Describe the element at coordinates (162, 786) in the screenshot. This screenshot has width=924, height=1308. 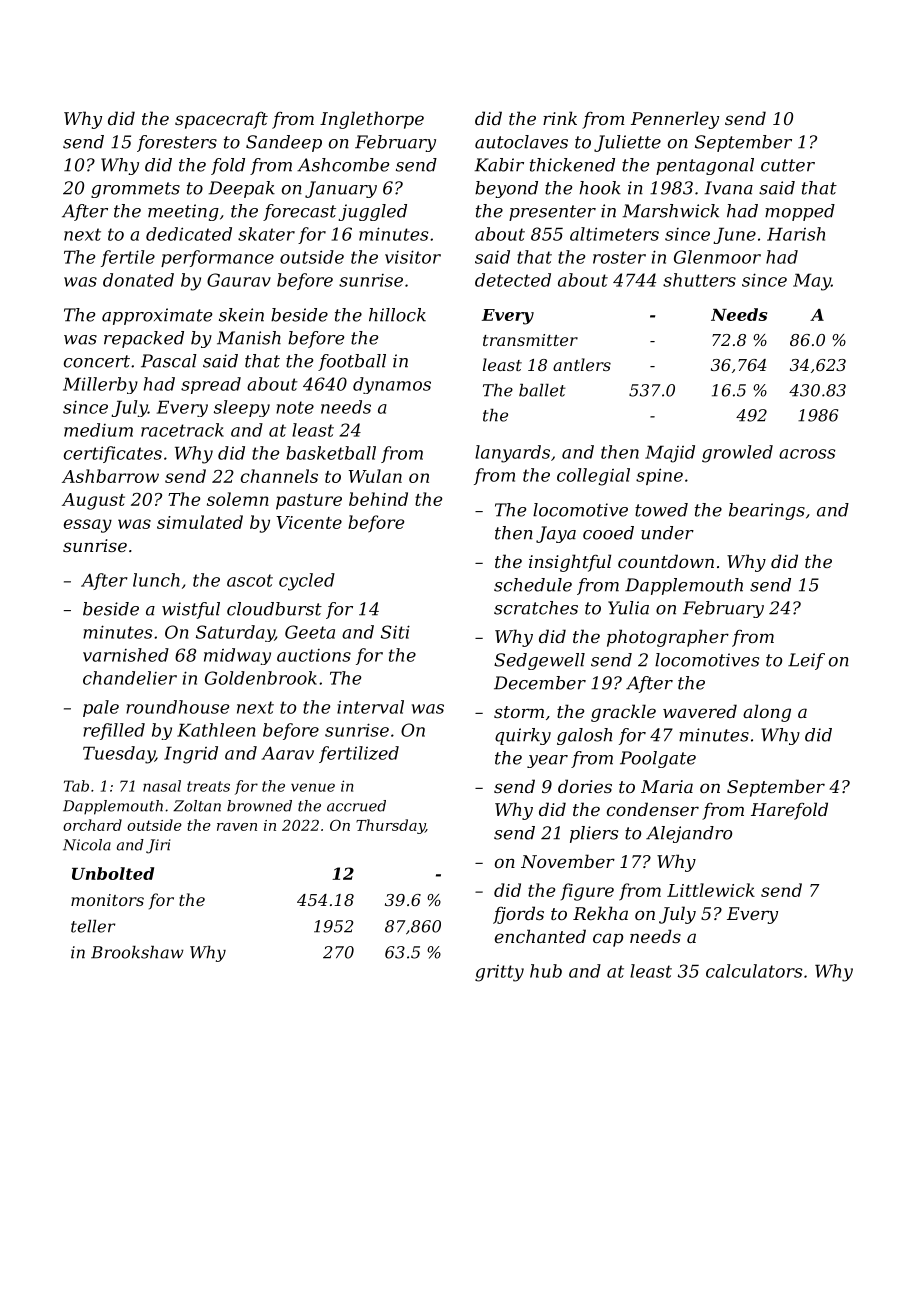
I see `nasal` at that location.
